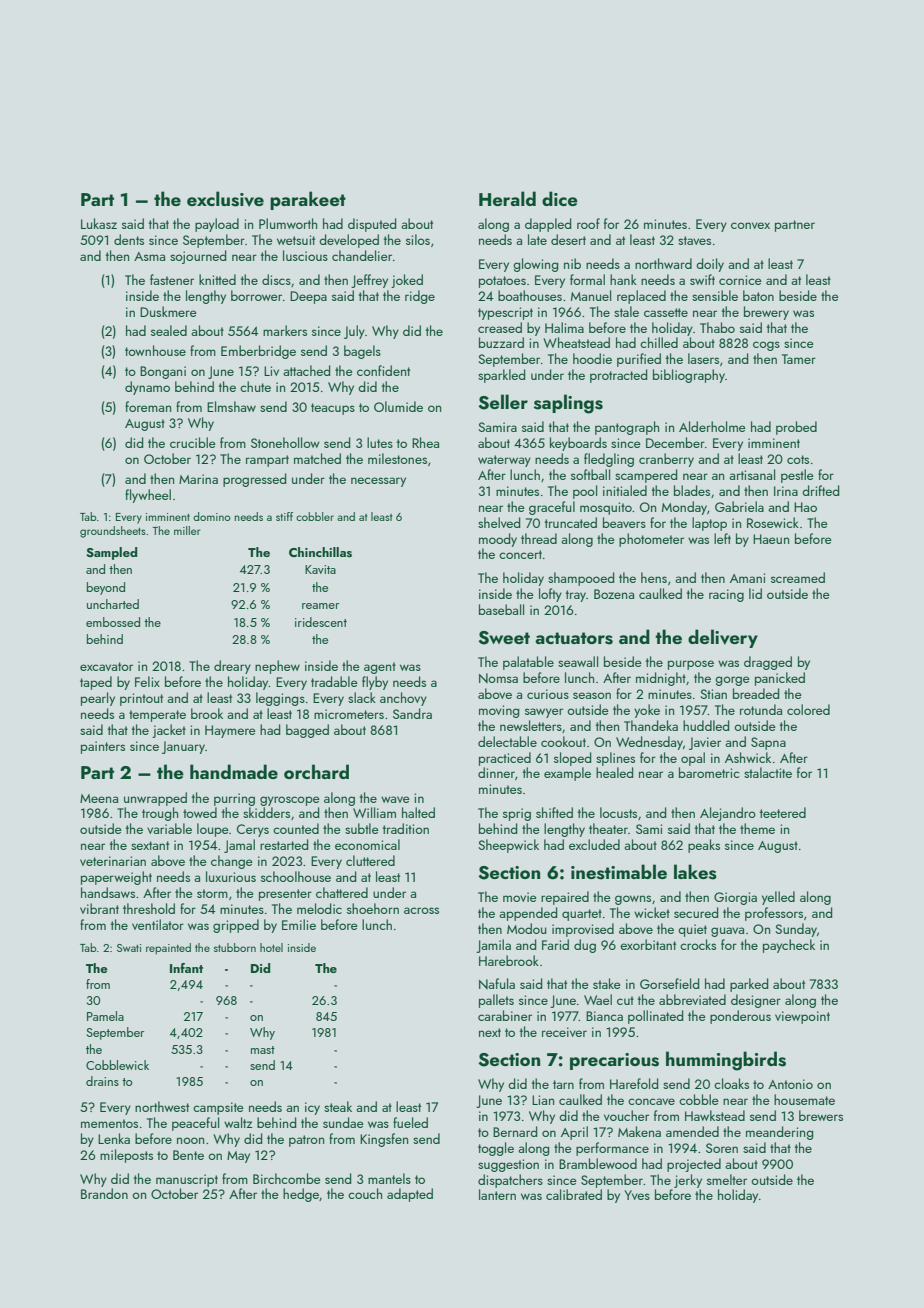 Image resolution: width=924 pixels, height=1308 pixels. What do you see at coordinates (256, 295) in the screenshot?
I see `borrower` at bounding box center [256, 295].
